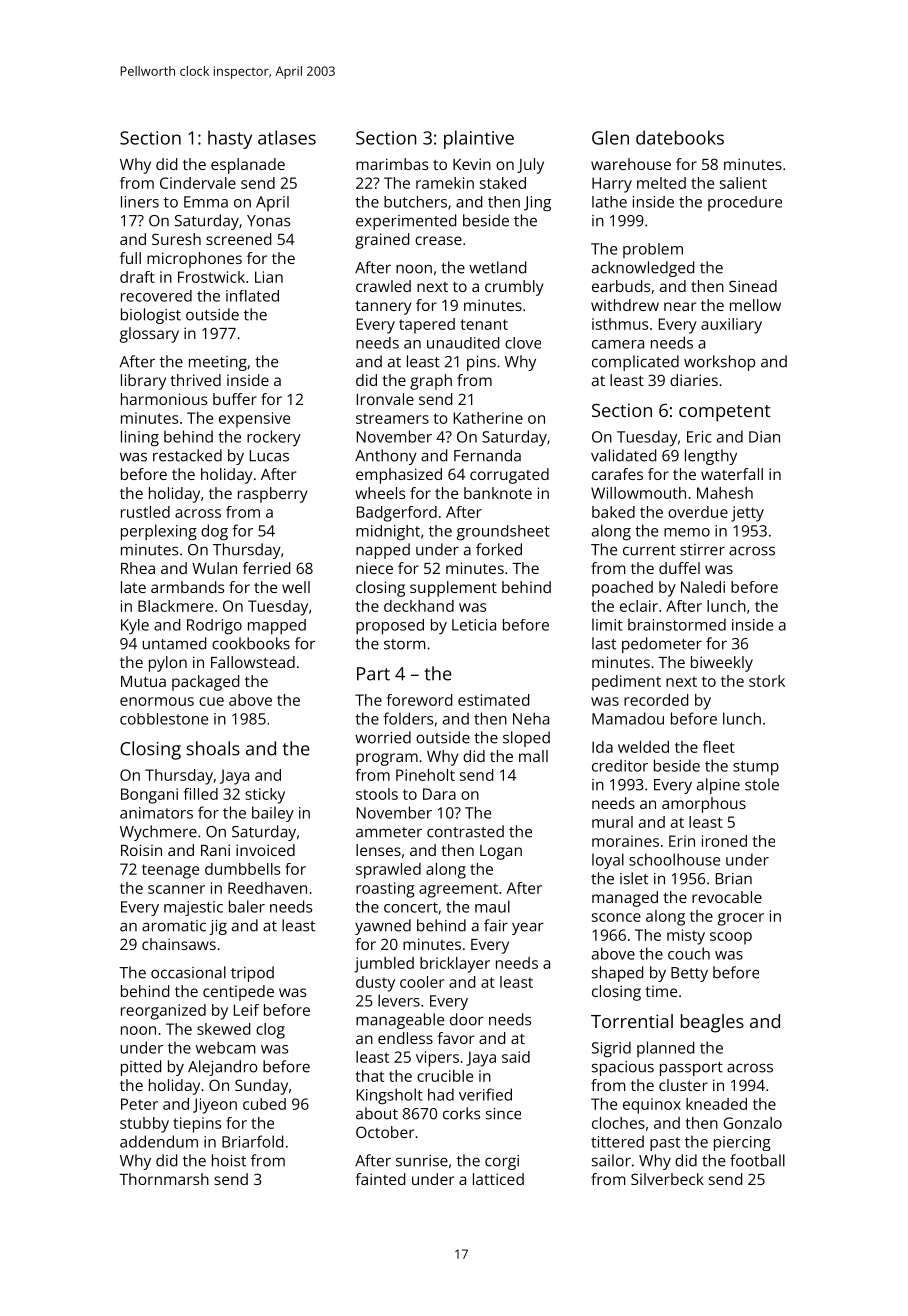 This image has height=1316, width=908. Describe the element at coordinates (667, 1179) in the image. I see `Silverbeck` at that location.
